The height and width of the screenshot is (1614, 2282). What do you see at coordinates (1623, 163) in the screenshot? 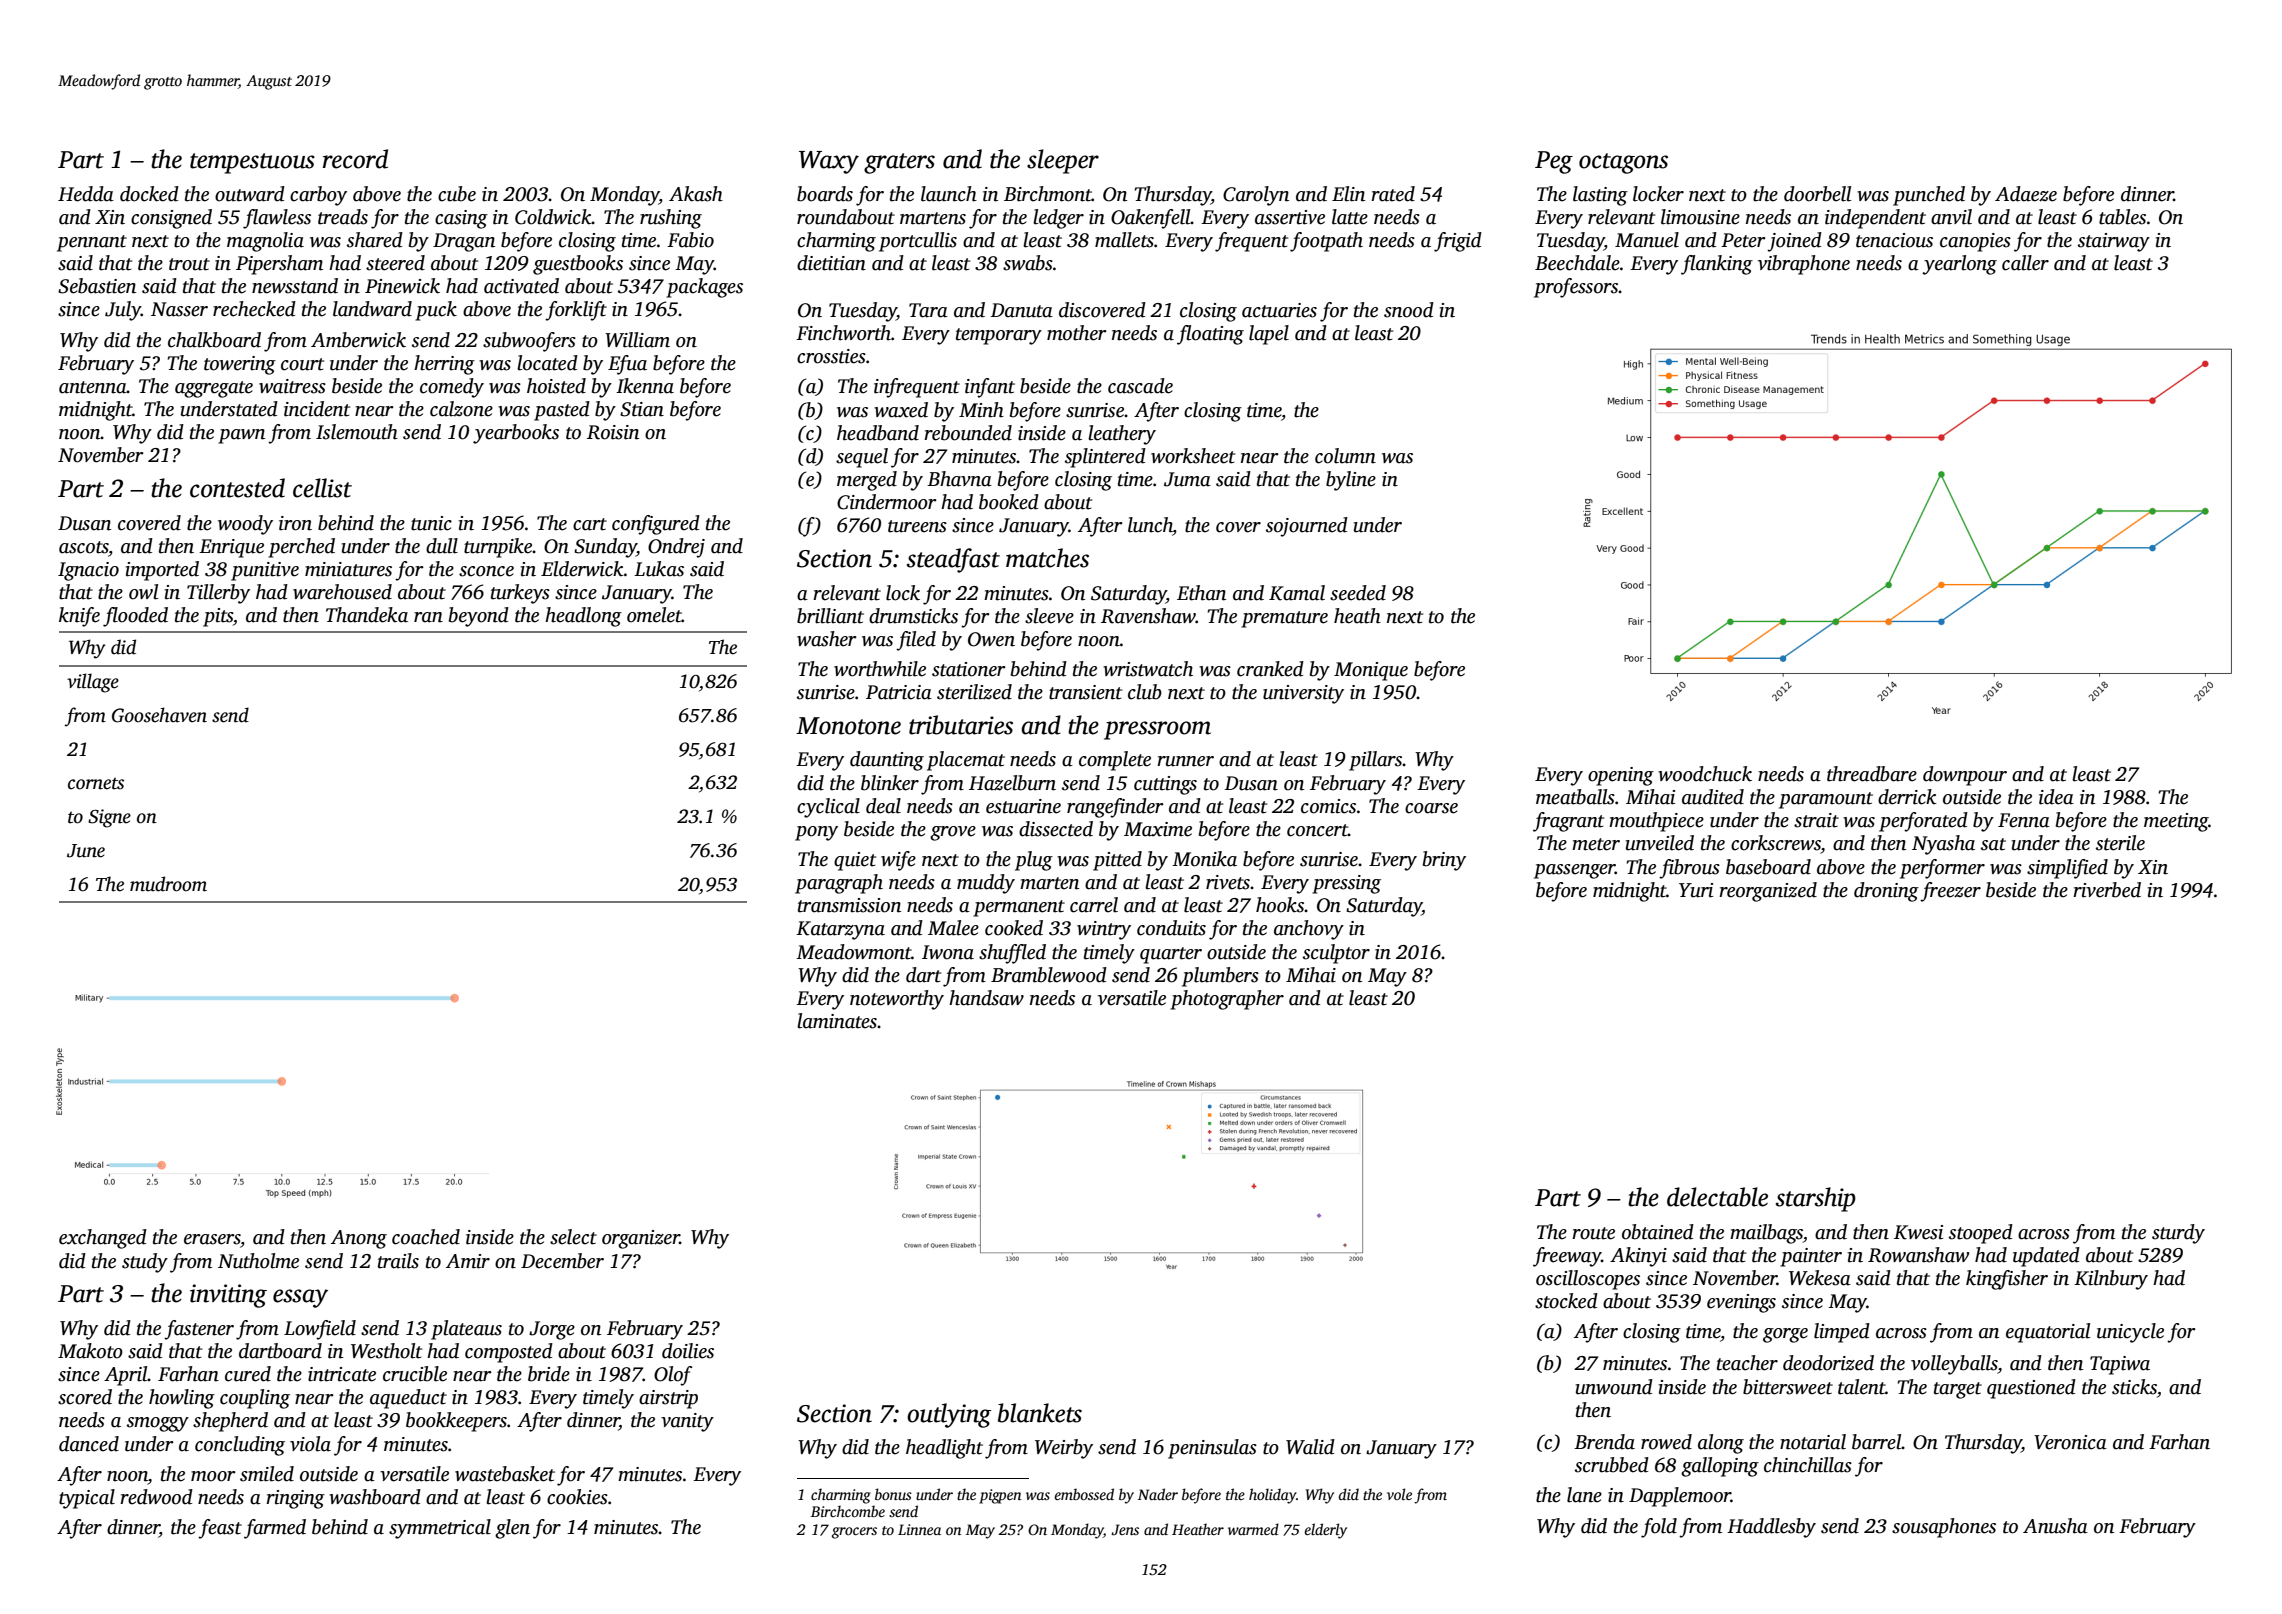
I see `octagons` at bounding box center [1623, 163].
